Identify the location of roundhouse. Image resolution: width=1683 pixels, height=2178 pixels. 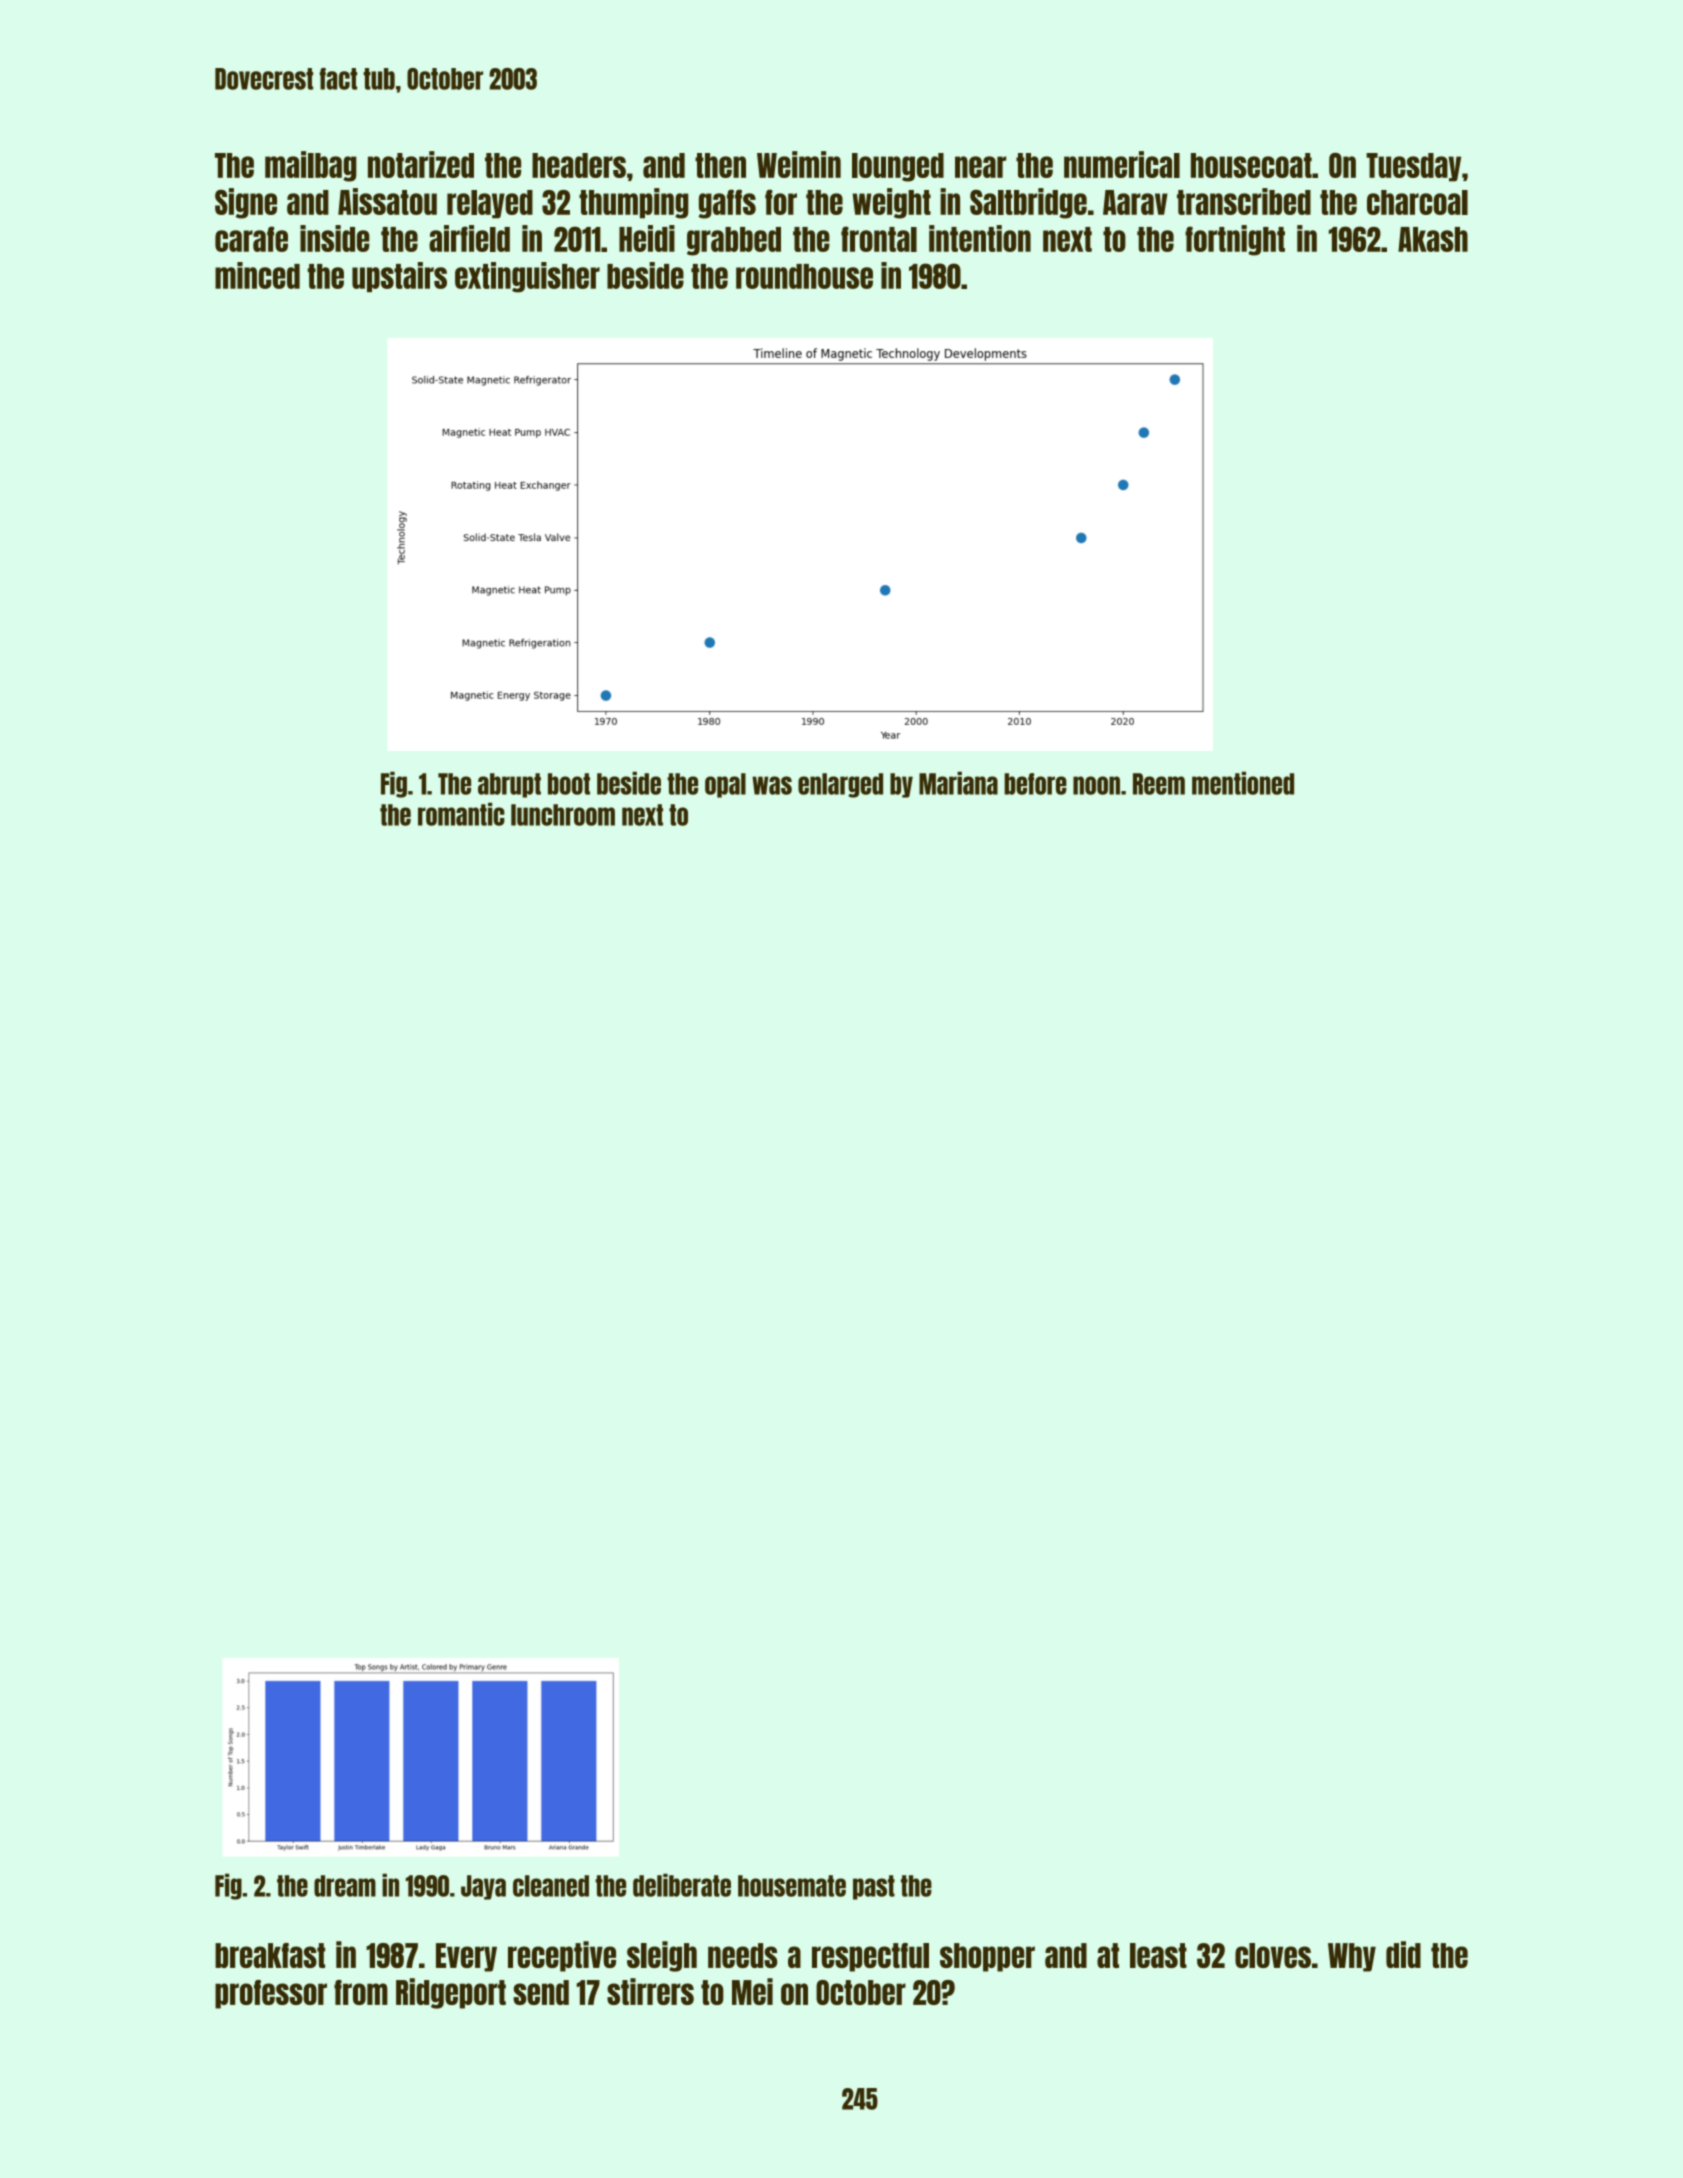
(804, 276).
